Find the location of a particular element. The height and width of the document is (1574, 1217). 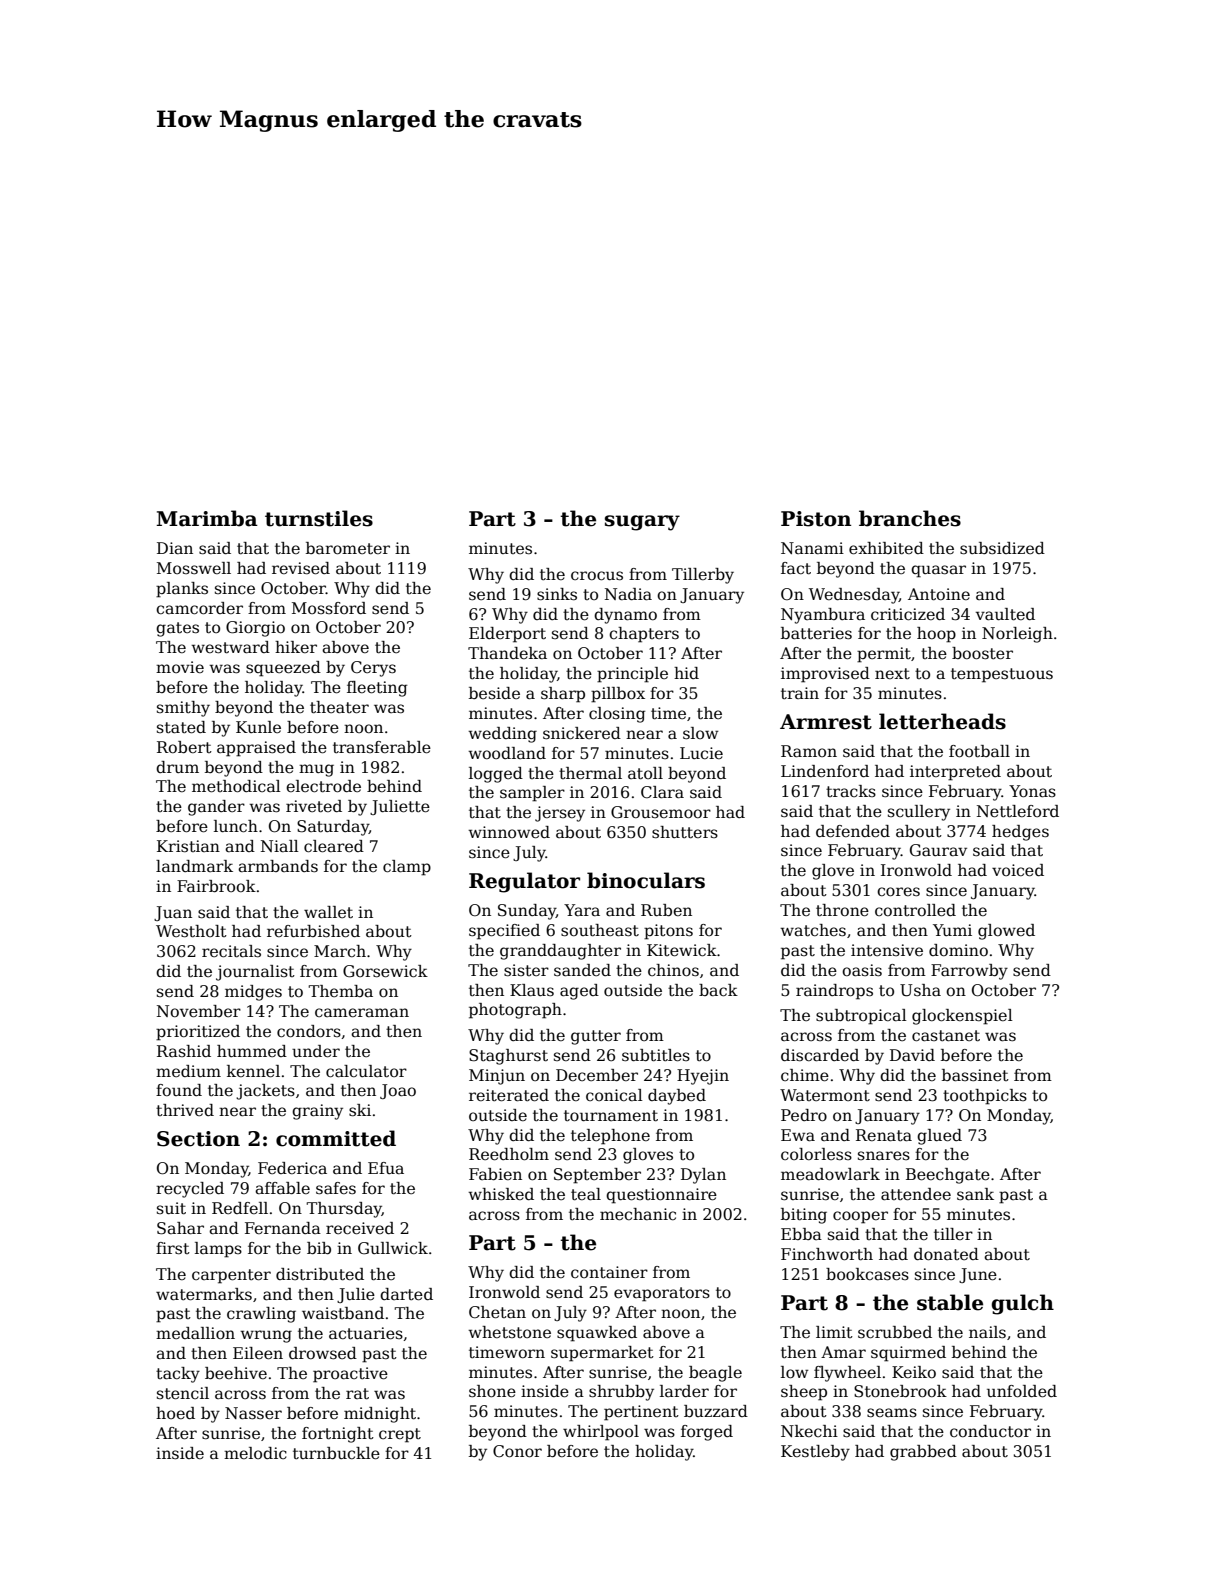

turnbuckle is located at coordinates (336, 1453).
